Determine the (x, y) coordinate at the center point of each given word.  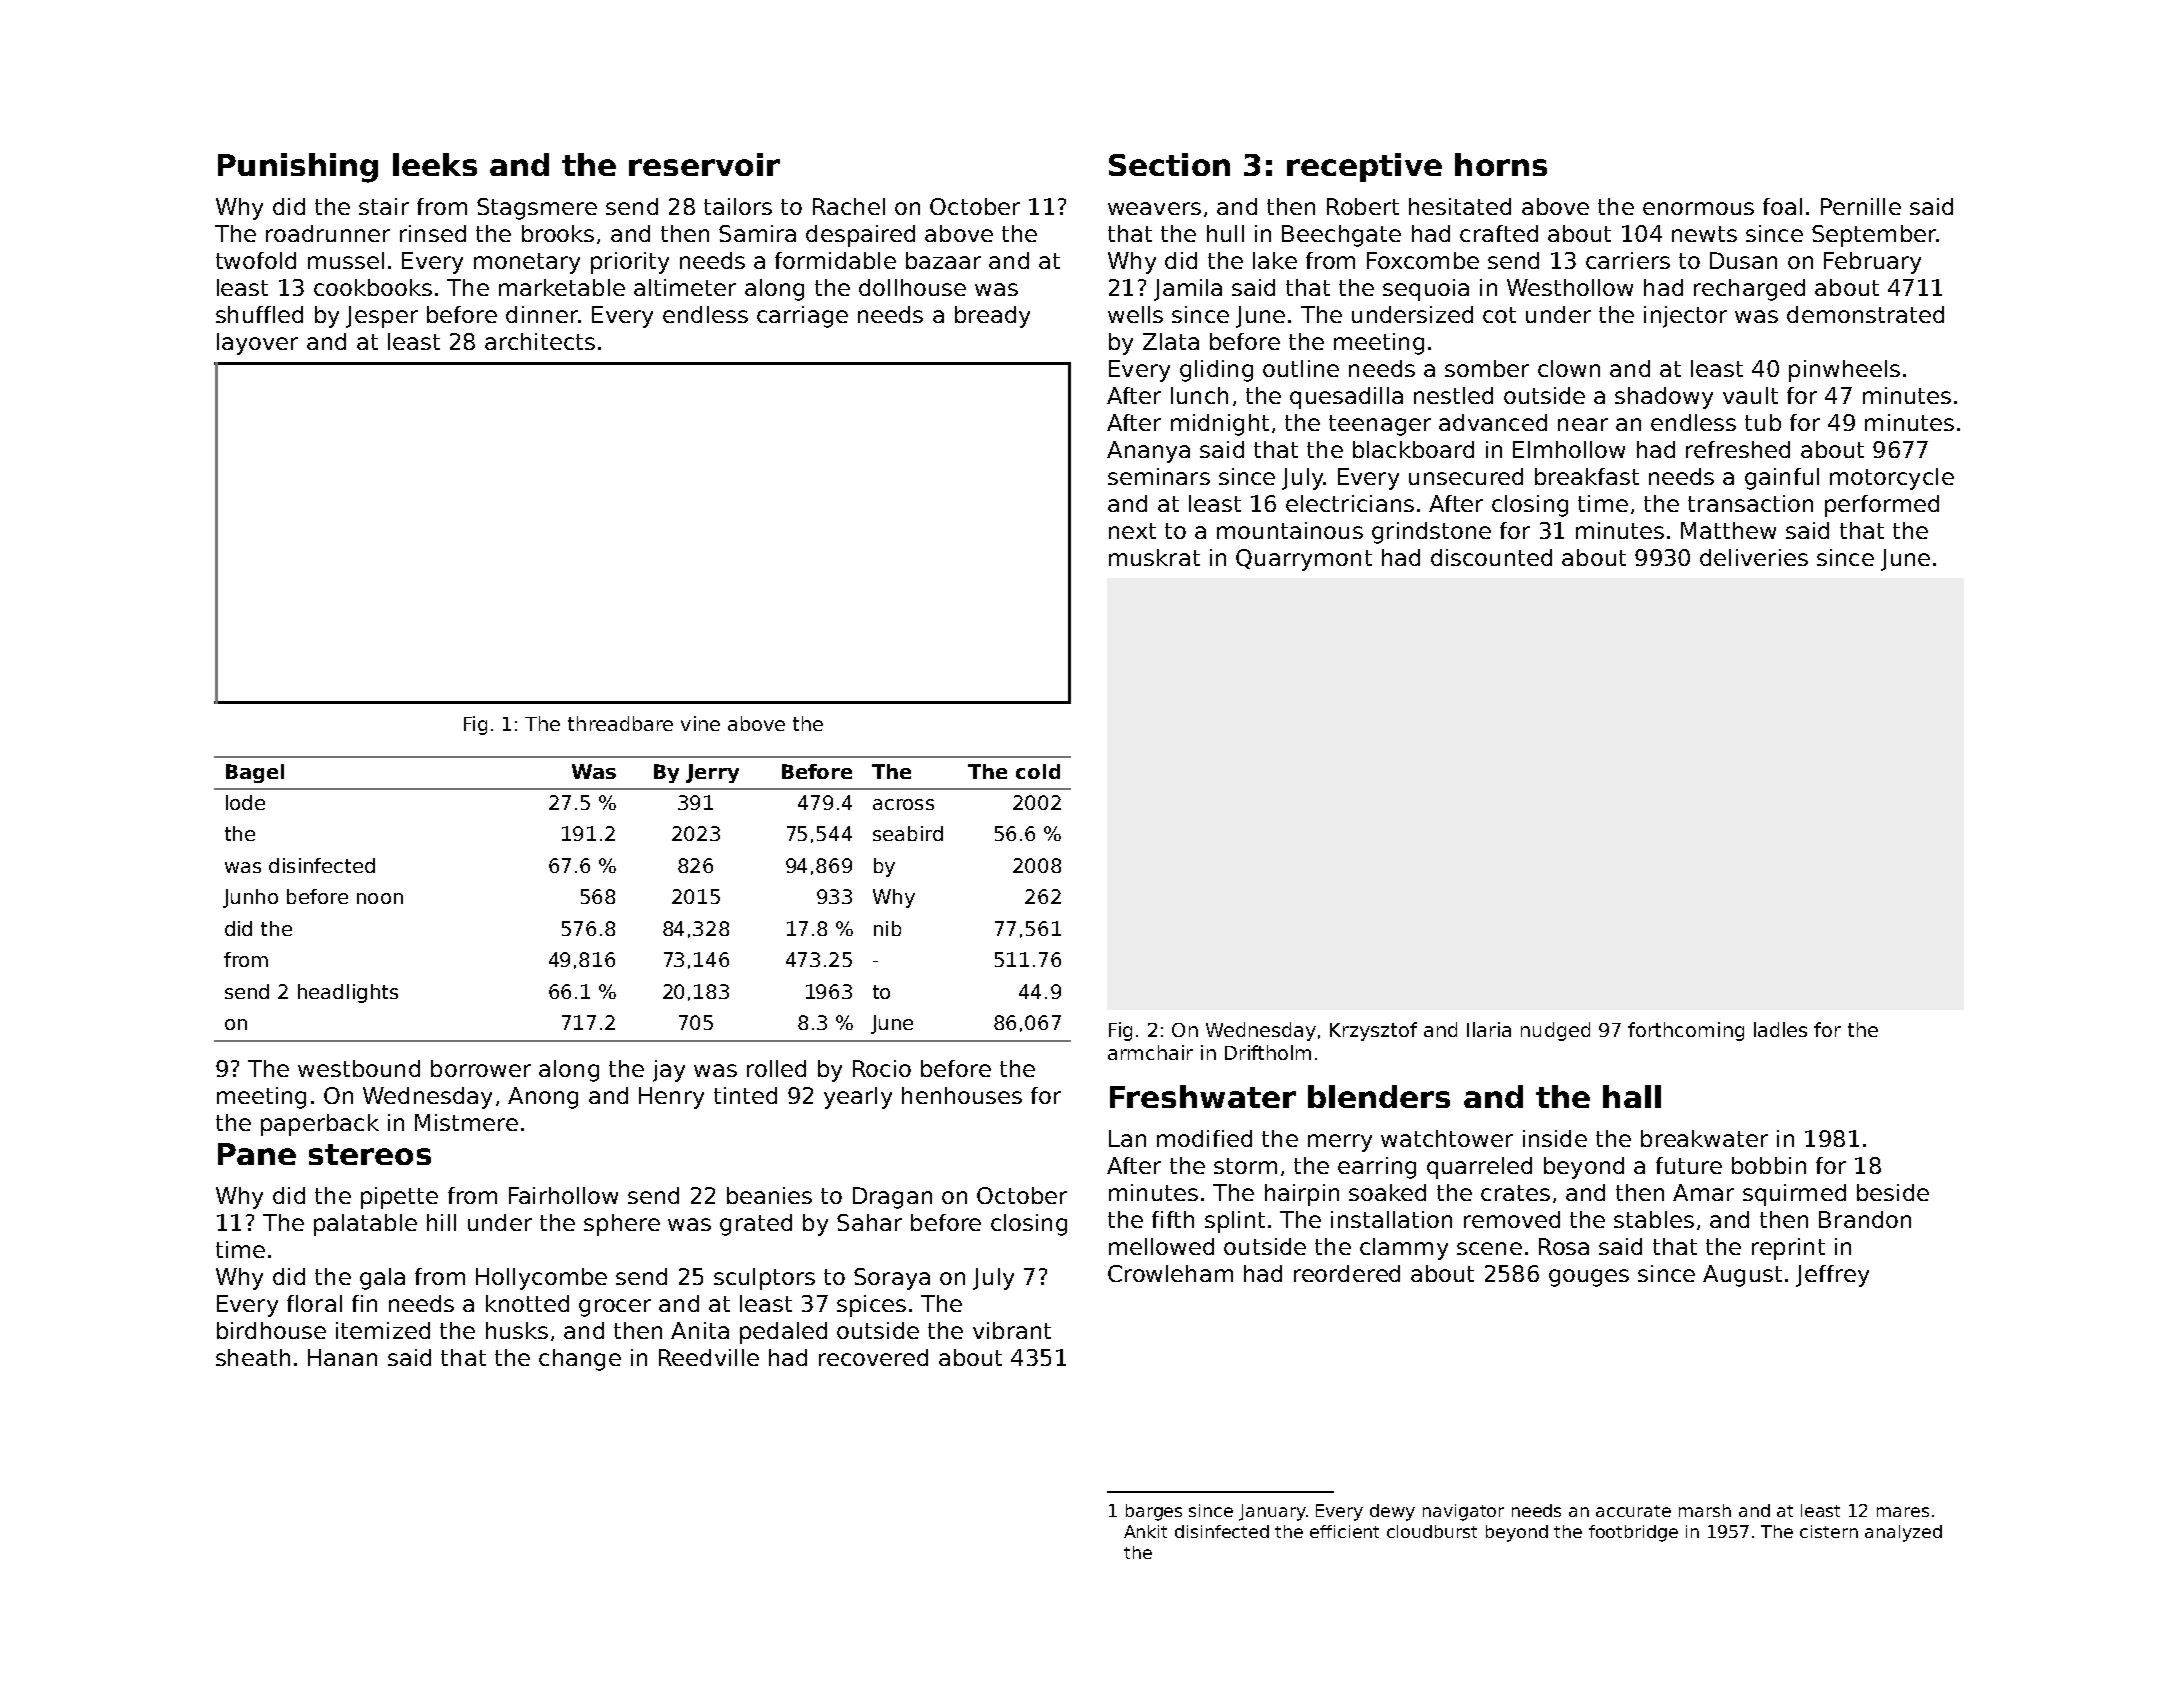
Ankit (1145, 1531)
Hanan (342, 1357)
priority (630, 263)
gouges (1589, 1278)
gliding (1216, 371)
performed (1882, 506)
